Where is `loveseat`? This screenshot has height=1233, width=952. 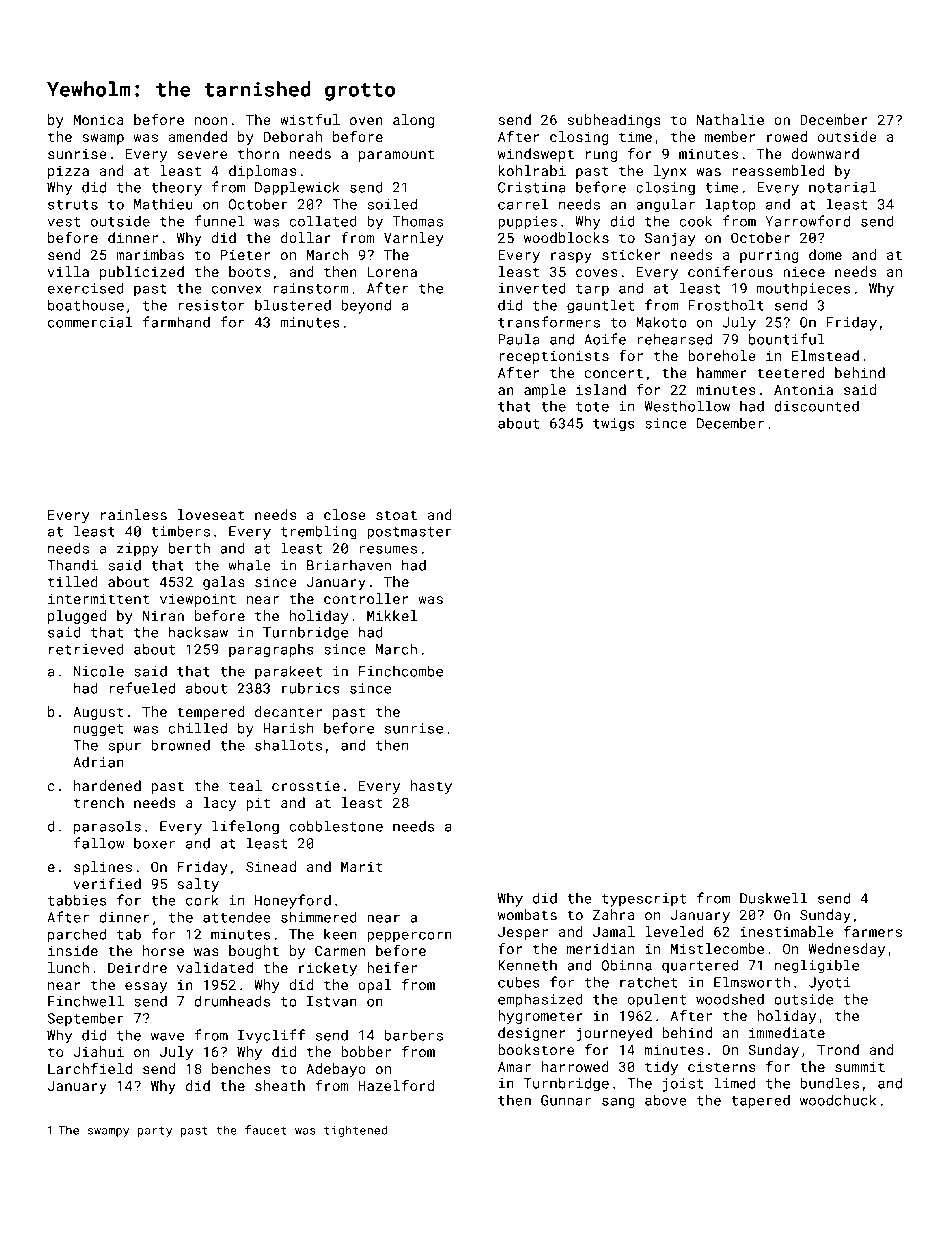 loveseat is located at coordinates (210, 514).
